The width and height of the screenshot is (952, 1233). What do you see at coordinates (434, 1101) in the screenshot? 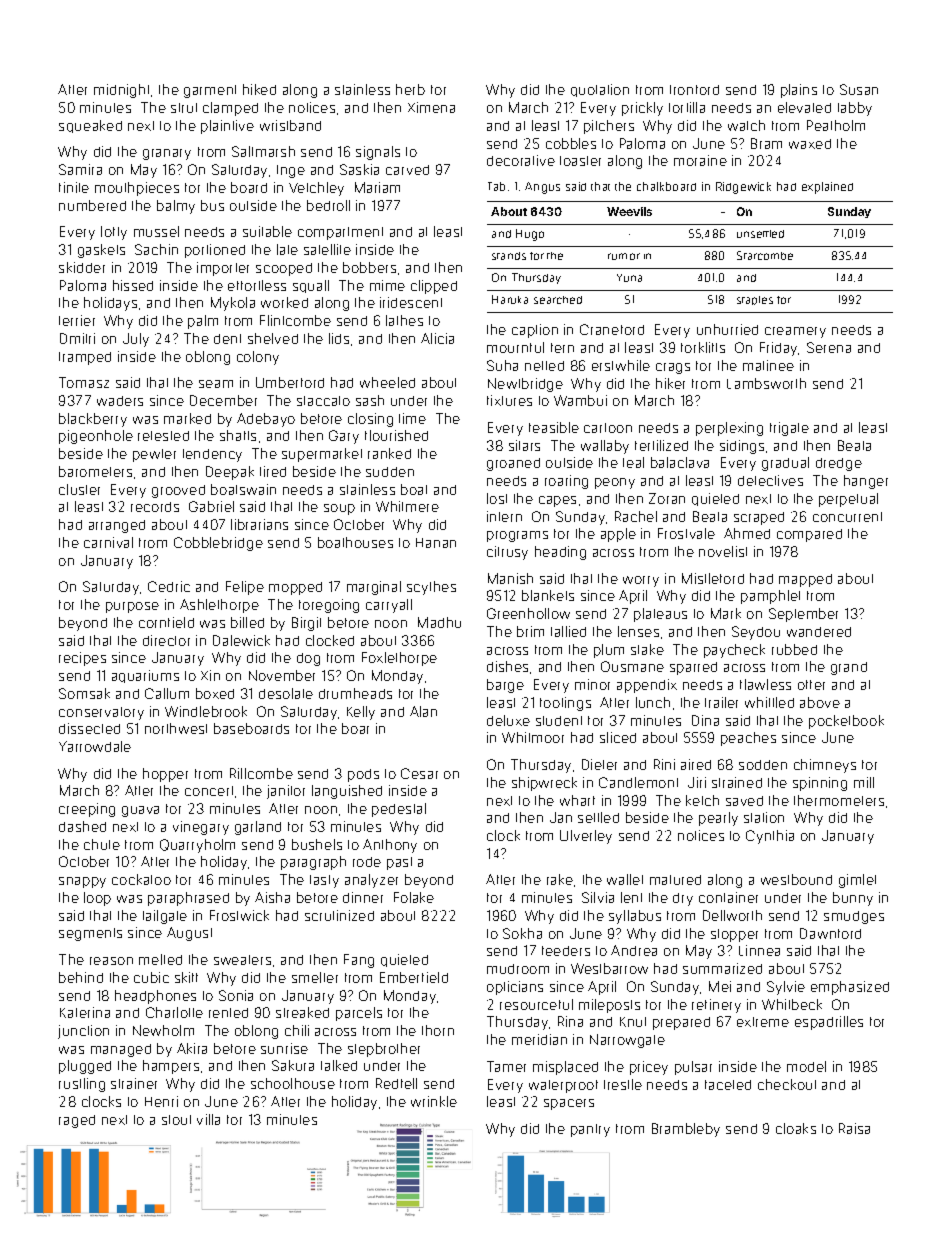
I see `wrinkle` at bounding box center [434, 1101].
